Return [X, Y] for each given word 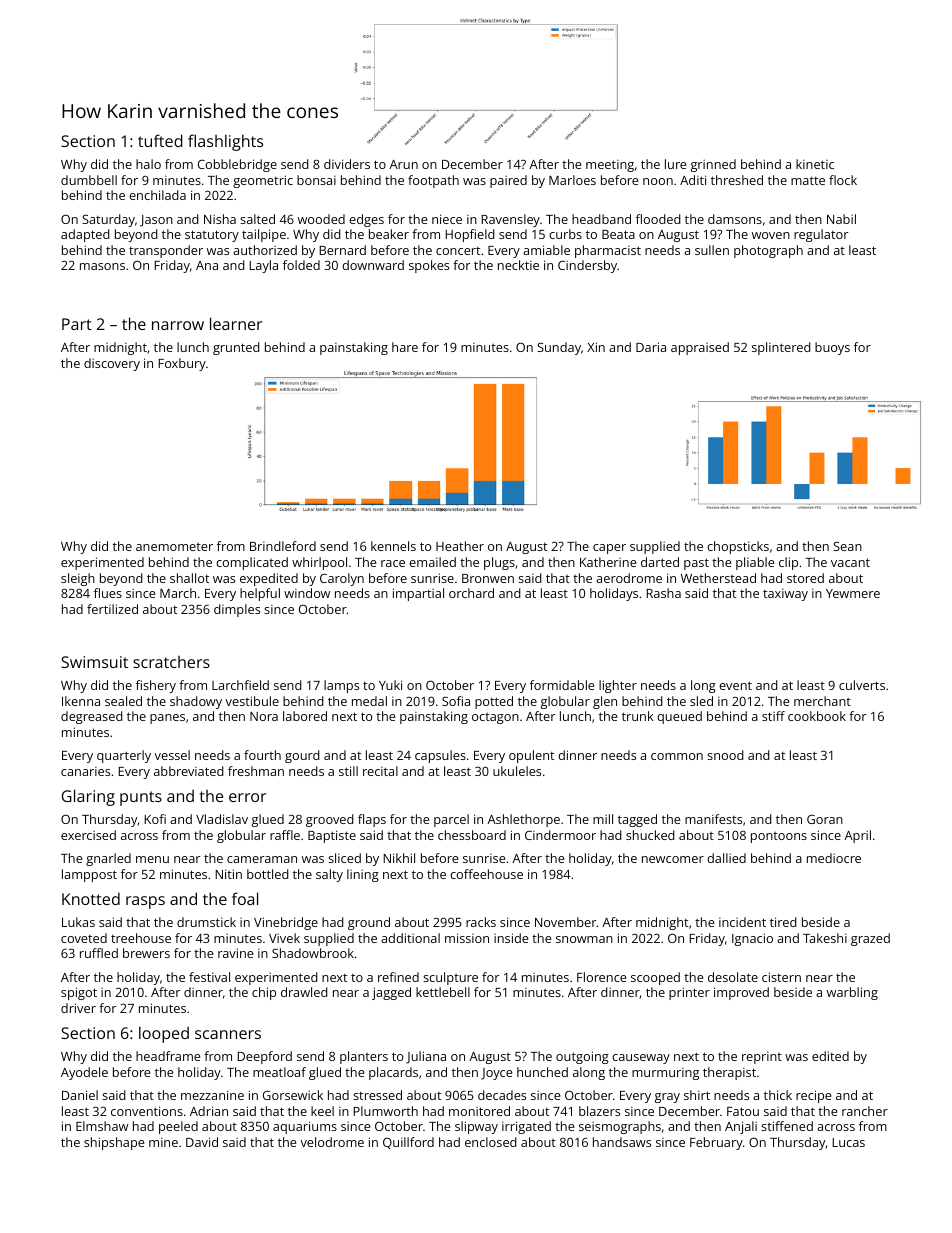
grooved [330, 820]
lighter [618, 686]
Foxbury [182, 364]
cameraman [262, 859]
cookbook [817, 716]
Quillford [408, 1143]
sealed [123, 701]
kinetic [815, 164]
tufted [160, 140]
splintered [781, 348]
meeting [610, 166]
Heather [460, 546]
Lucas [848, 1142]
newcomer [673, 859]
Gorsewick [293, 1095]
